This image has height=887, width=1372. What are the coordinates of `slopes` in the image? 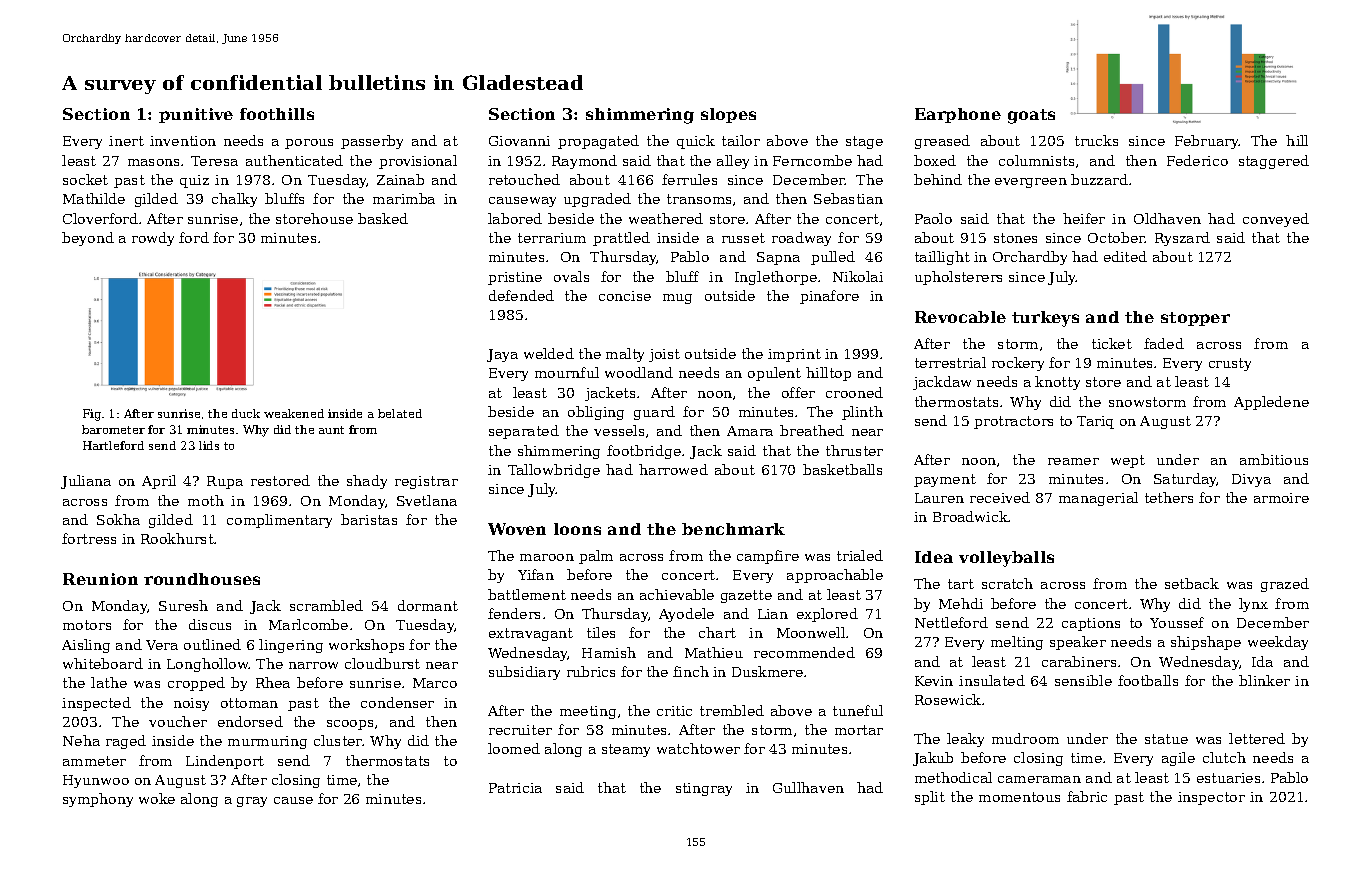 It's located at (728, 115).
